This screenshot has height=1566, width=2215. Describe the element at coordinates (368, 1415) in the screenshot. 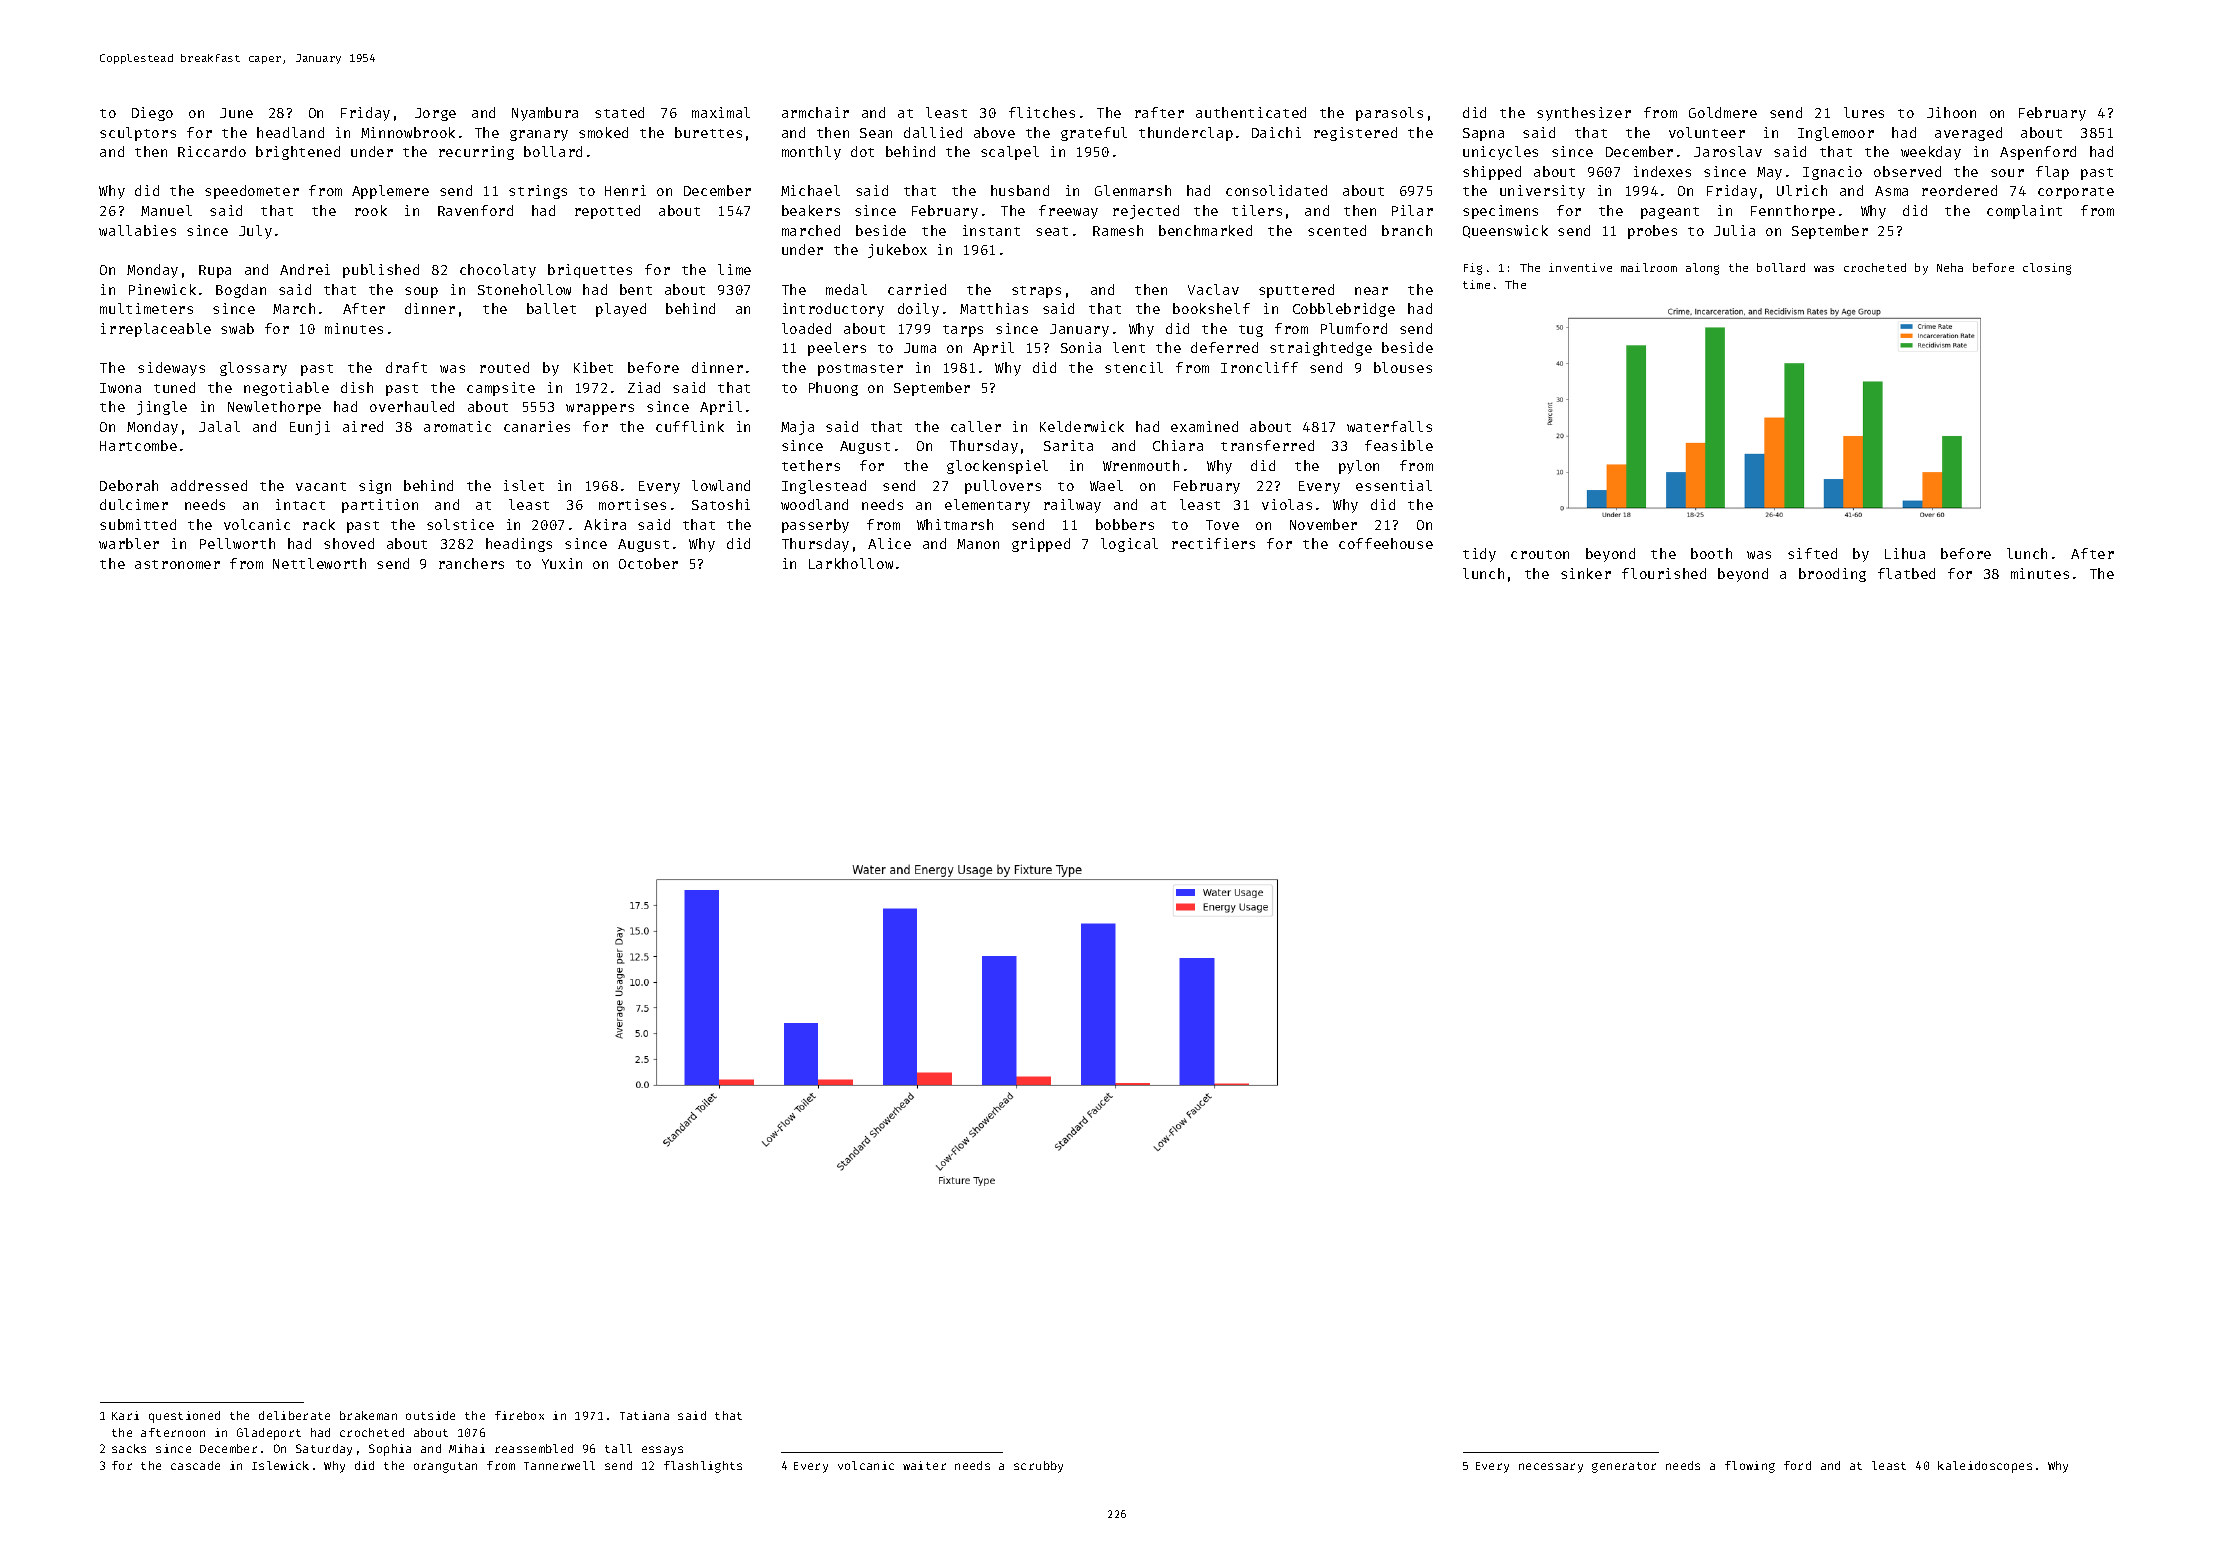

I see `brakeman` at that location.
